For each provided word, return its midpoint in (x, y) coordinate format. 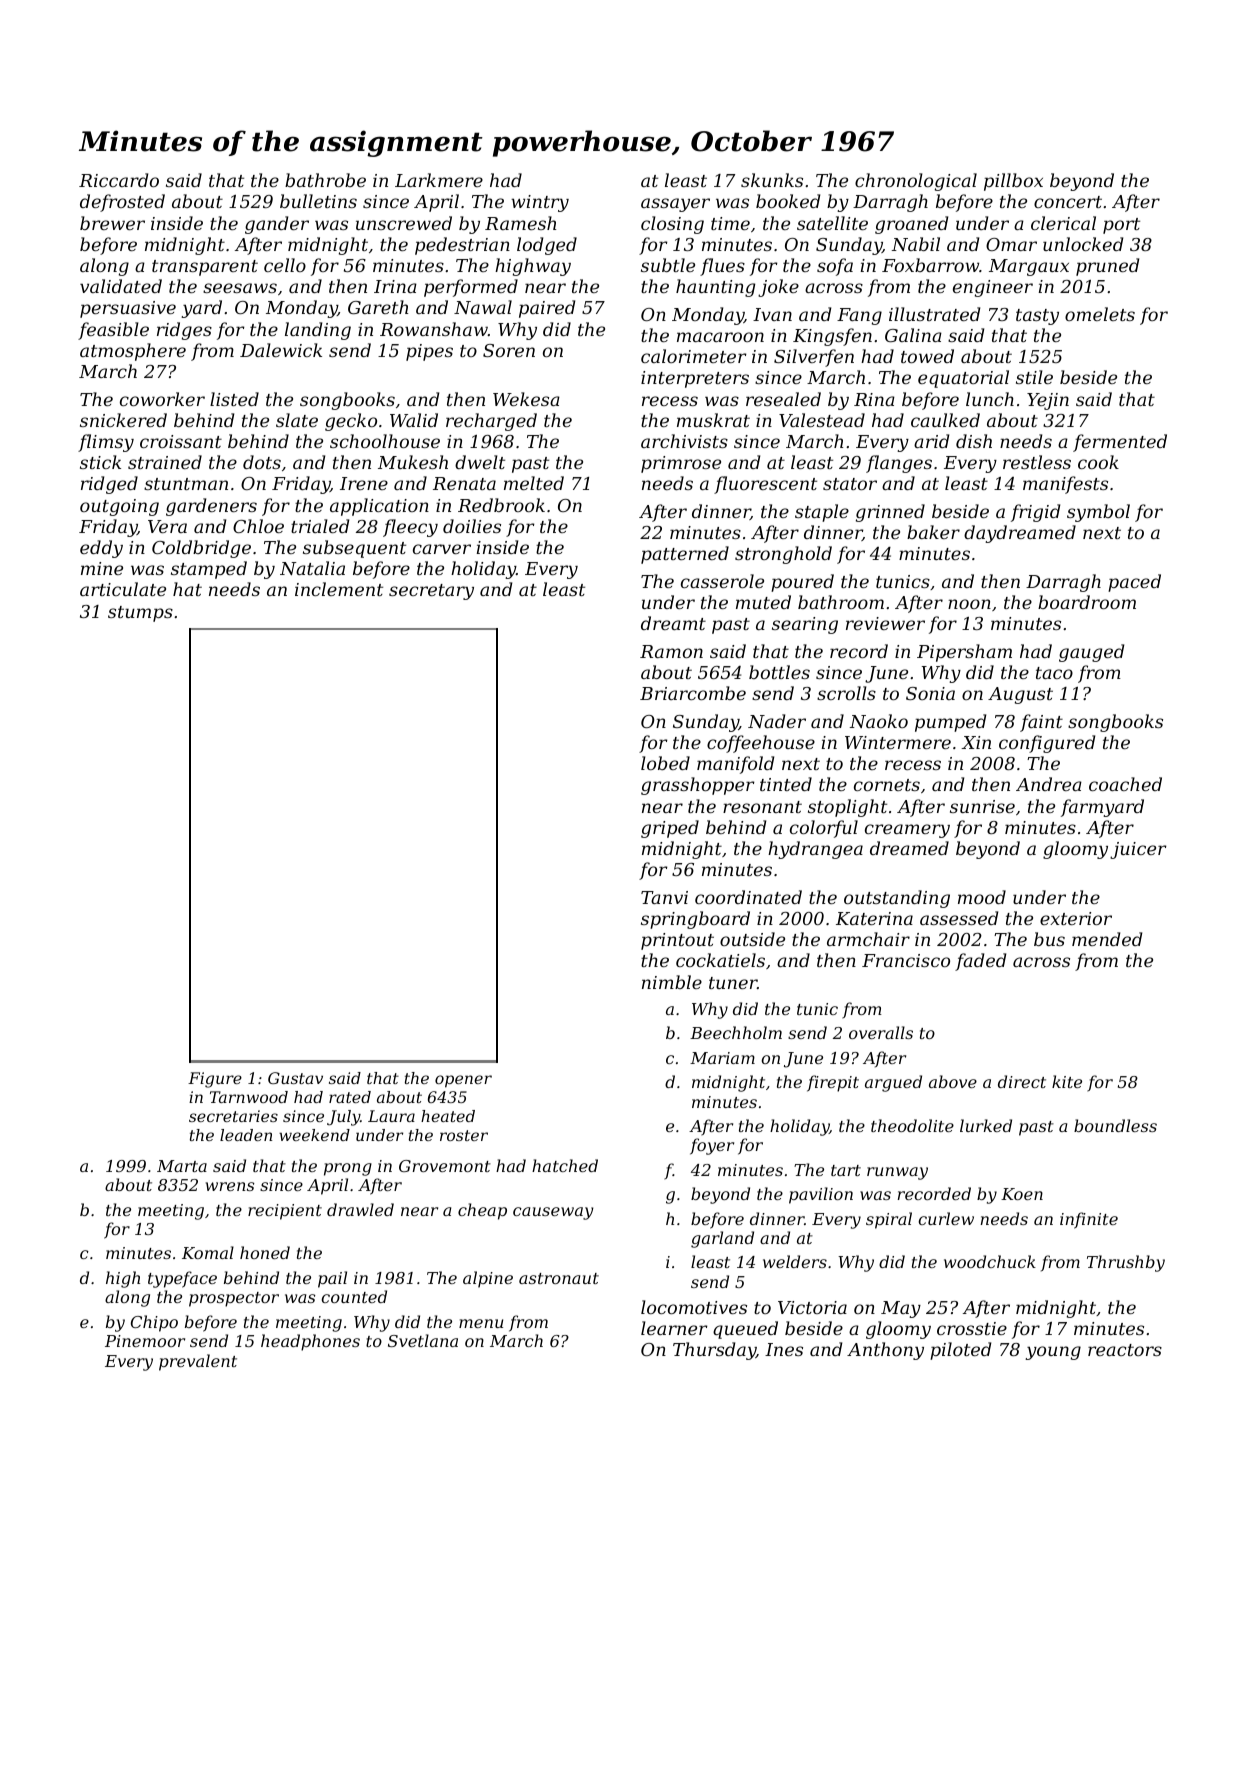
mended (1107, 939)
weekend (314, 1135)
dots (262, 462)
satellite (832, 223)
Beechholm (736, 1032)
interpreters (695, 379)
